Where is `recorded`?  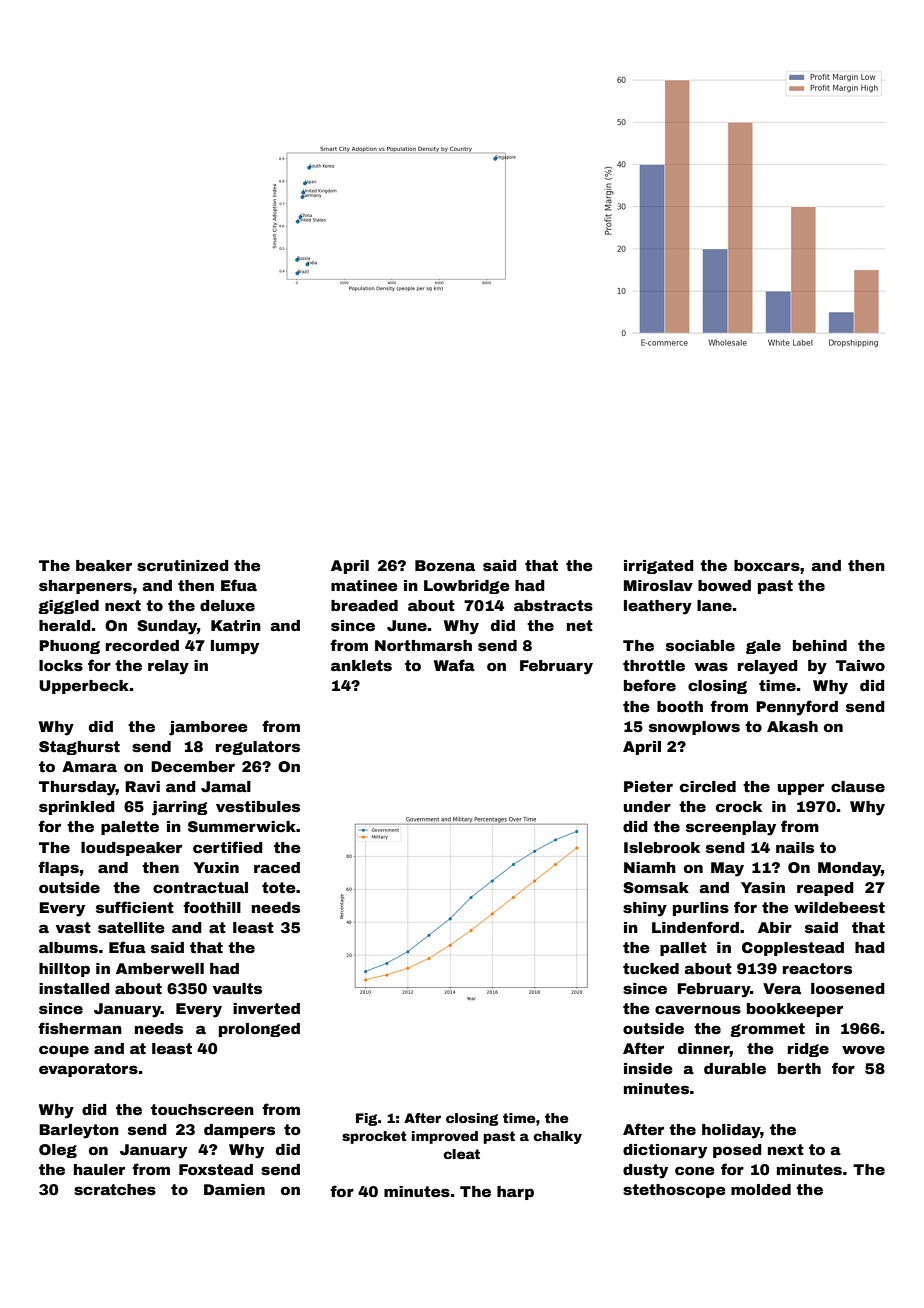
recorded is located at coordinates (142, 645).
